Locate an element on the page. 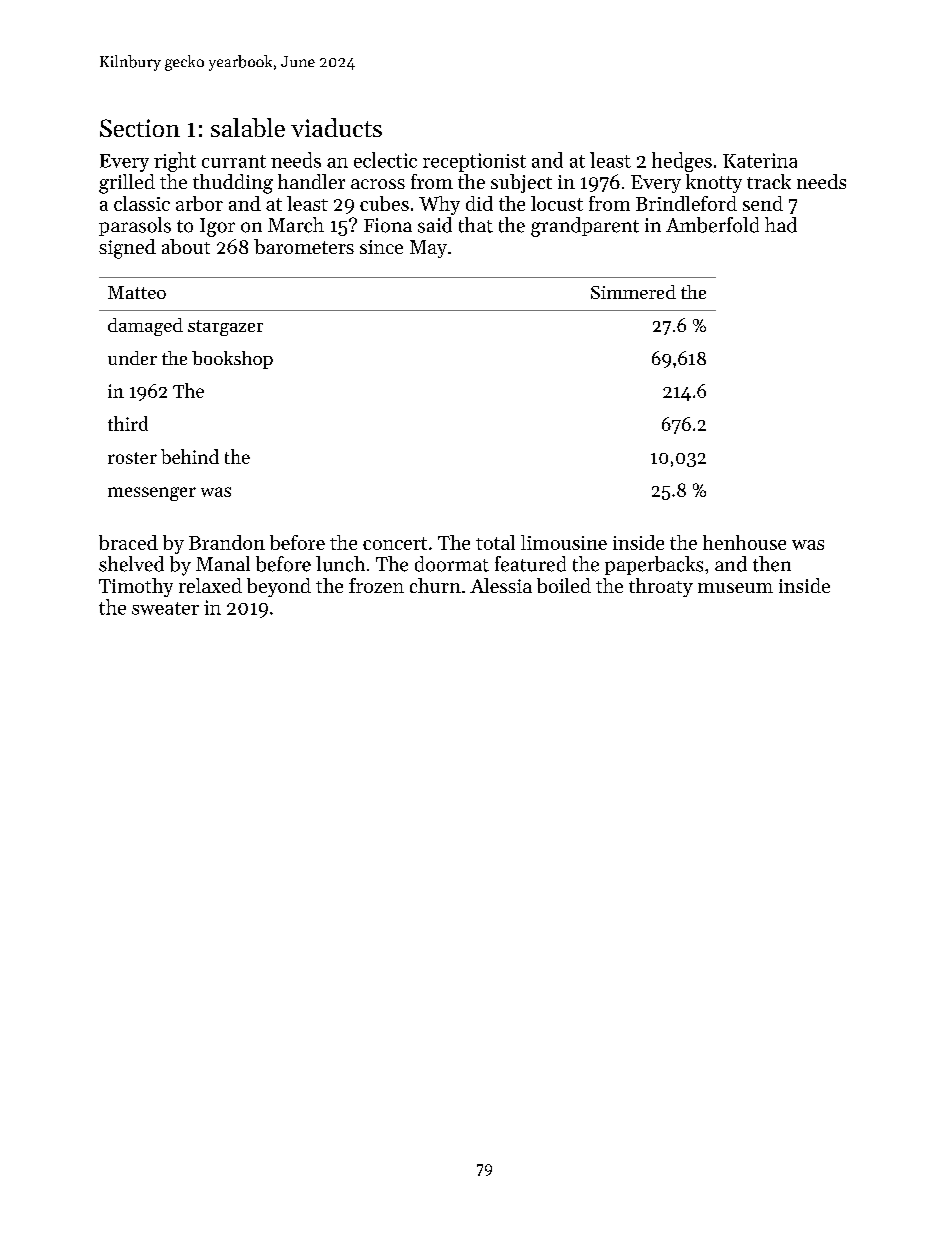  Alessia is located at coordinates (501, 585).
